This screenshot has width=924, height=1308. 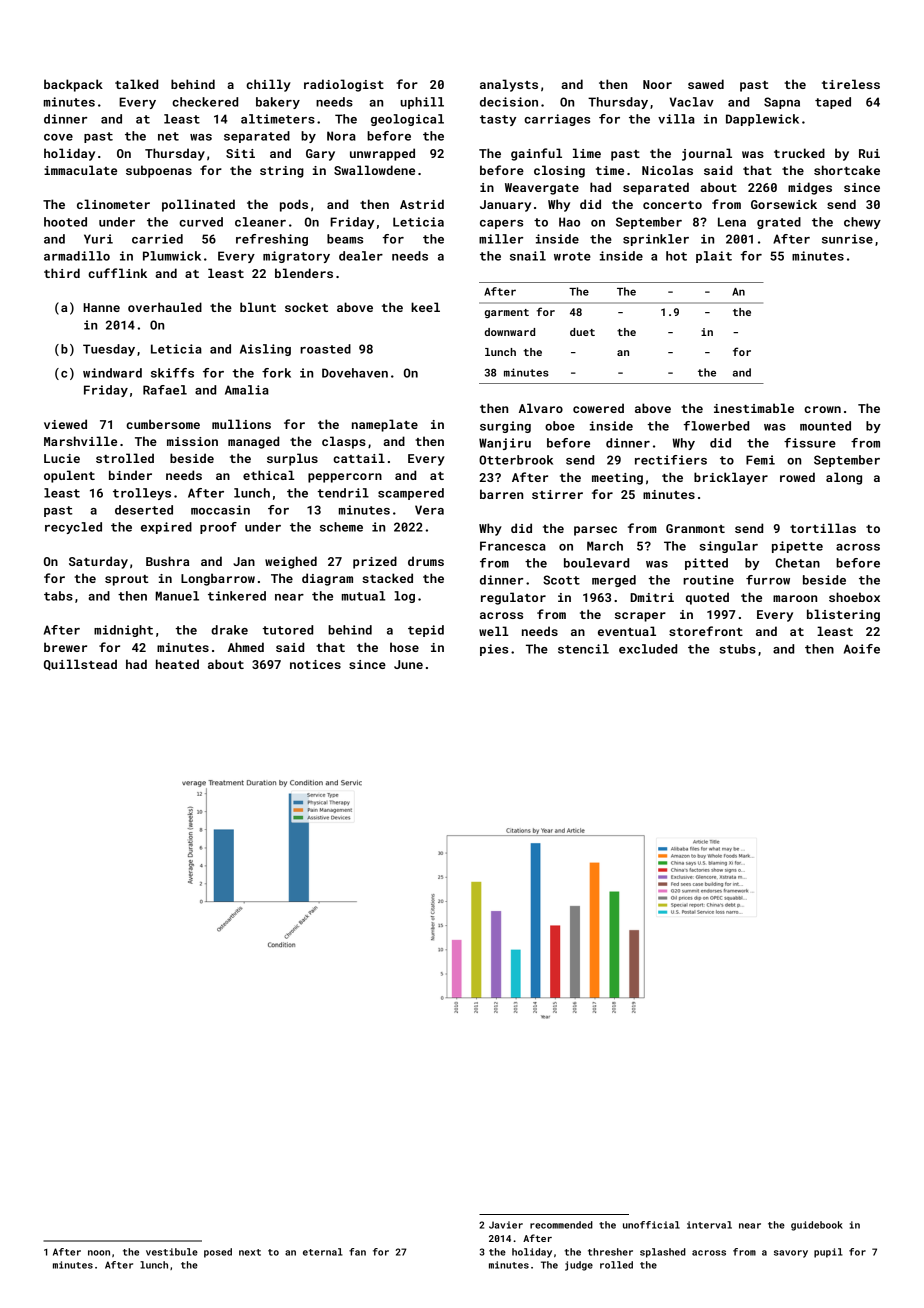 What do you see at coordinates (509, 85) in the screenshot?
I see `analysts` at bounding box center [509, 85].
